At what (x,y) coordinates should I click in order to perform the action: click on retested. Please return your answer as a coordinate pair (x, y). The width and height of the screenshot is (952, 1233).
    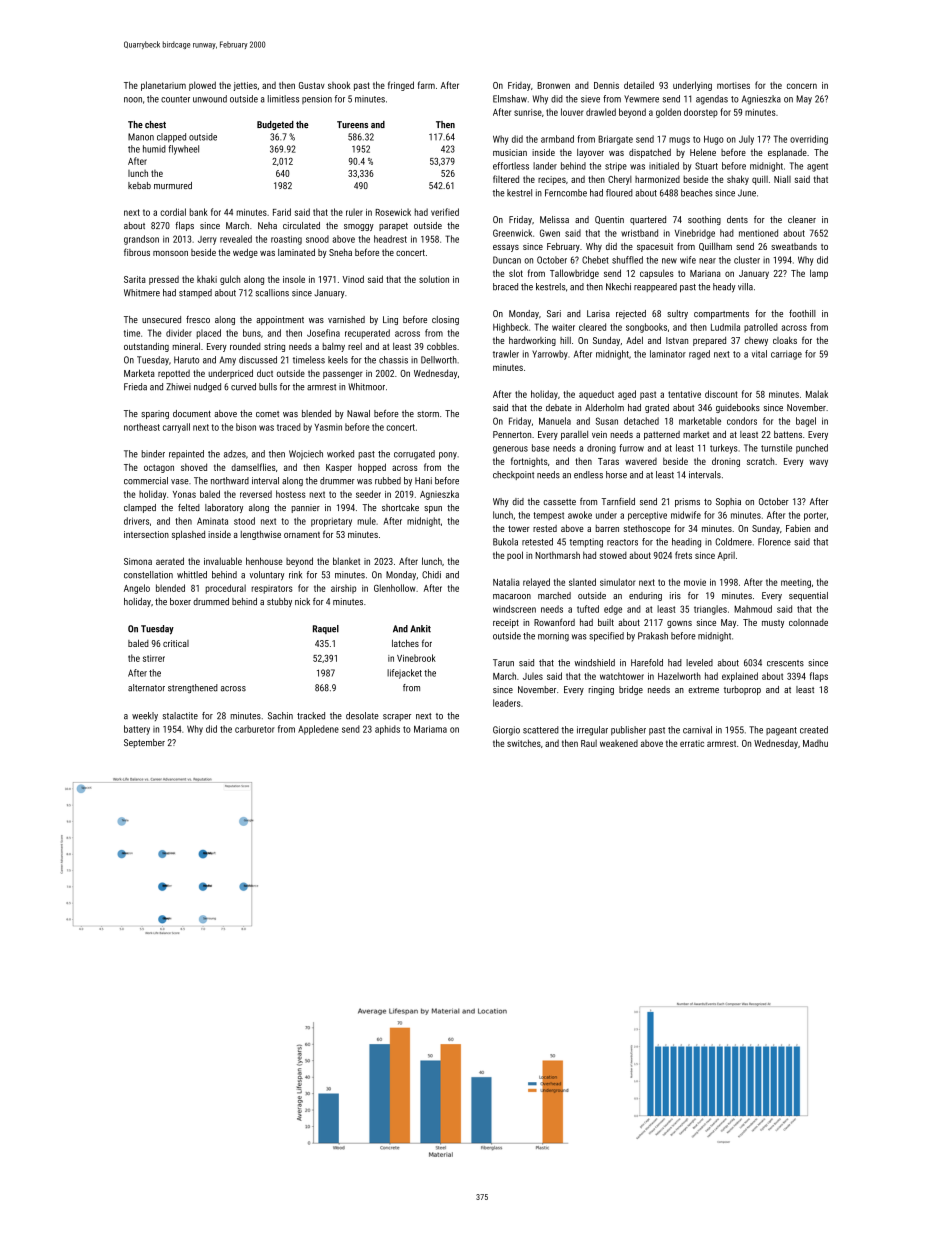
    Looking at the image, I should click on (537, 542).
